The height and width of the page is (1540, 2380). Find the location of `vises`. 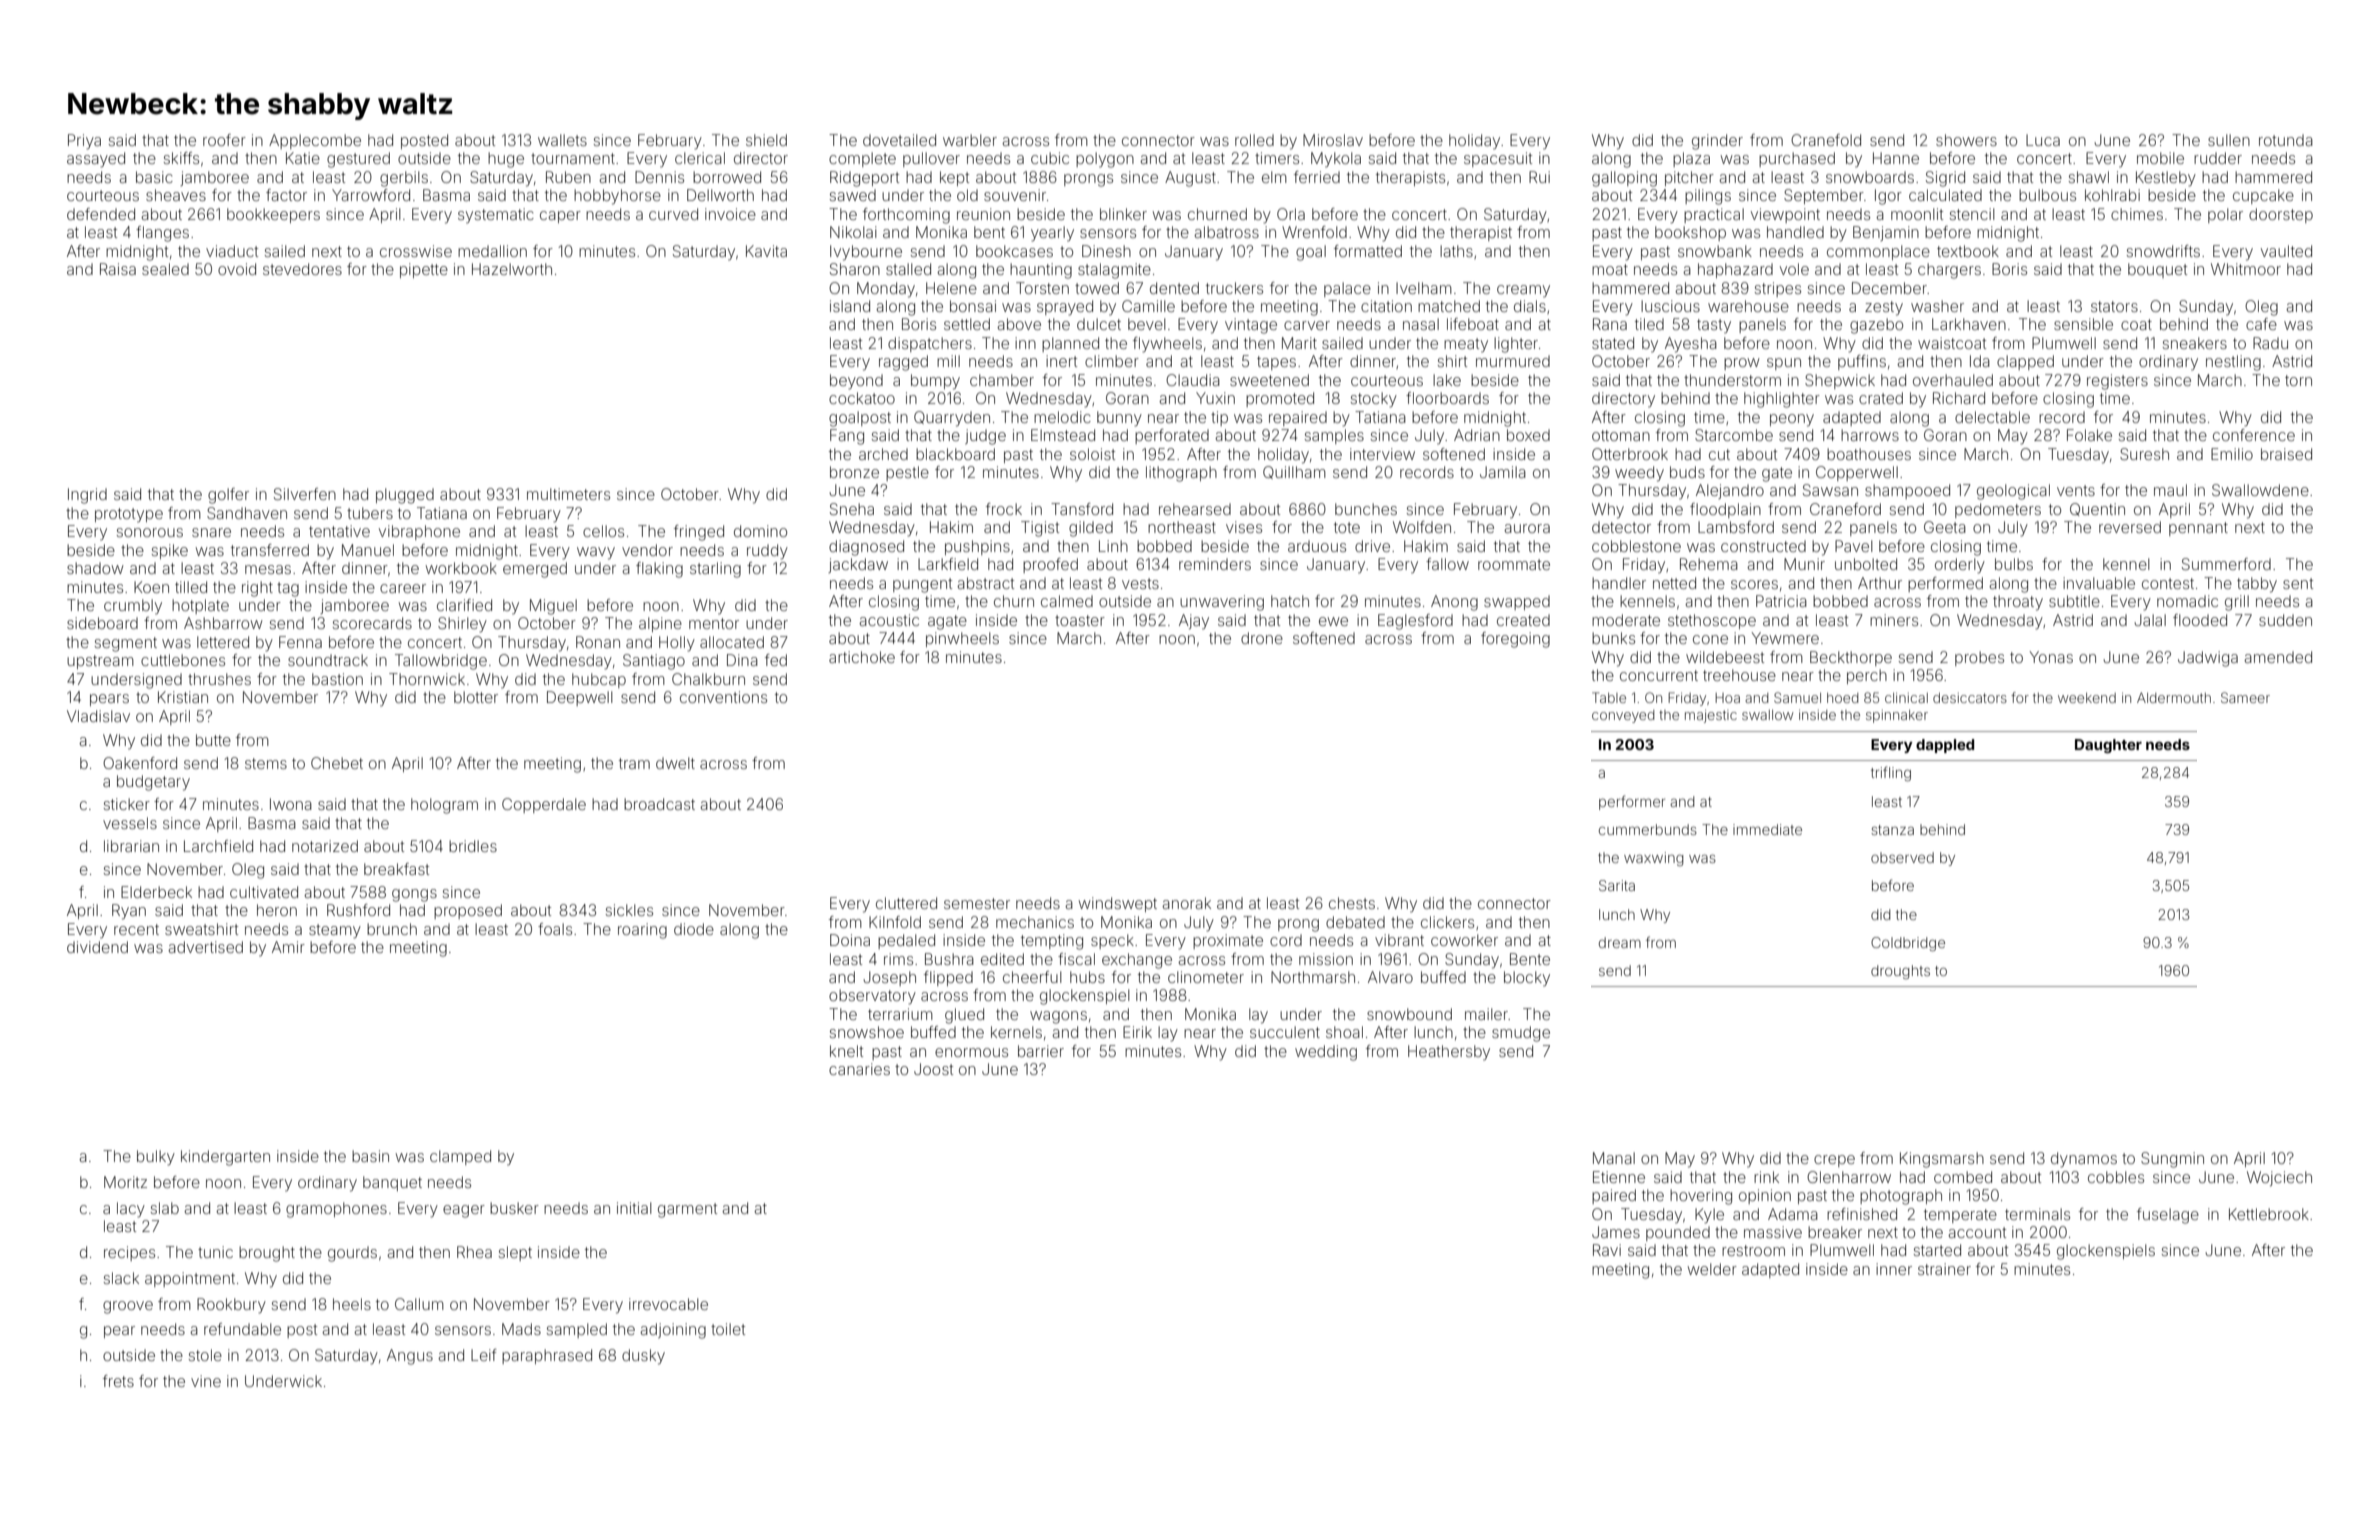

vises is located at coordinates (1244, 527).
